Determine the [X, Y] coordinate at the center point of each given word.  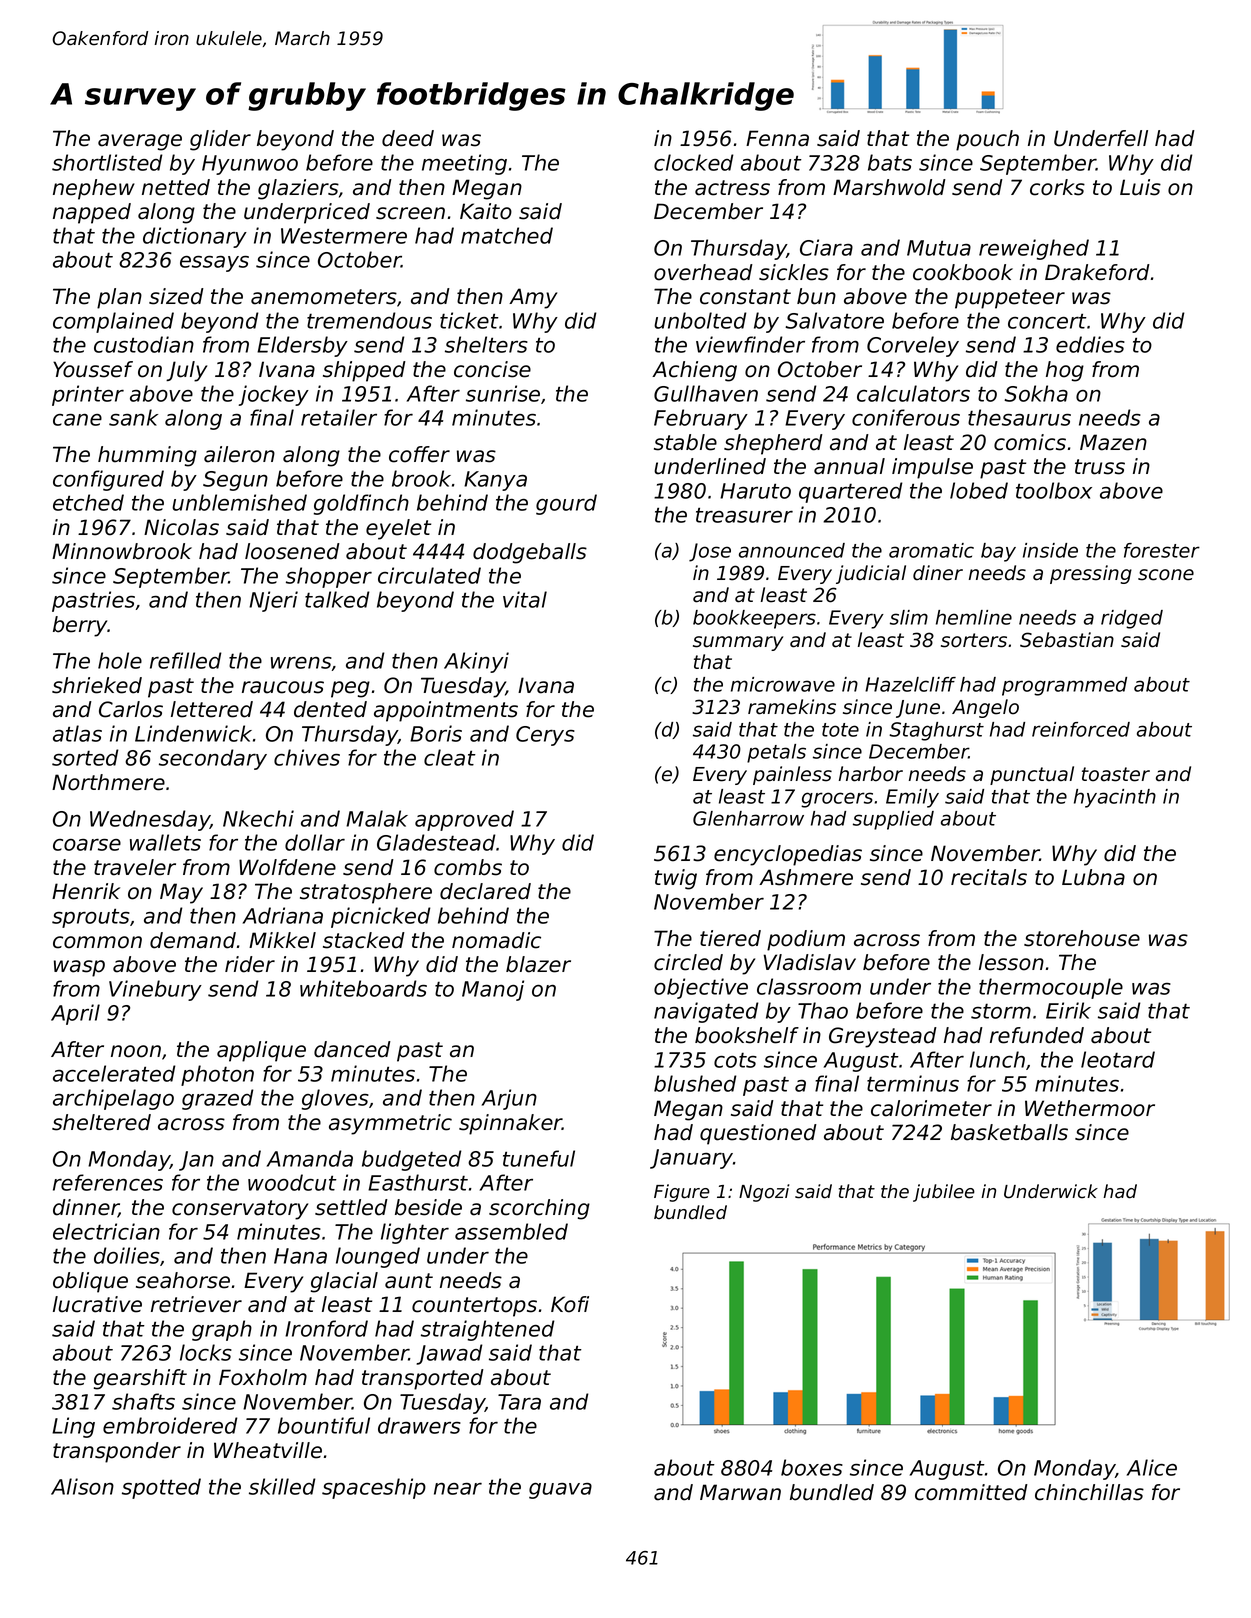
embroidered [170, 1425]
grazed [218, 1099]
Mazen [1113, 442]
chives [307, 757]
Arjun [509, 1099]
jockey [273, 395]
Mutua [939, 248]
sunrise [503, 393]
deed [408, 138]
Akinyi [476, 662]
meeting [464, 164]
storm [1001, 1011]
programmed [1064, 686]
